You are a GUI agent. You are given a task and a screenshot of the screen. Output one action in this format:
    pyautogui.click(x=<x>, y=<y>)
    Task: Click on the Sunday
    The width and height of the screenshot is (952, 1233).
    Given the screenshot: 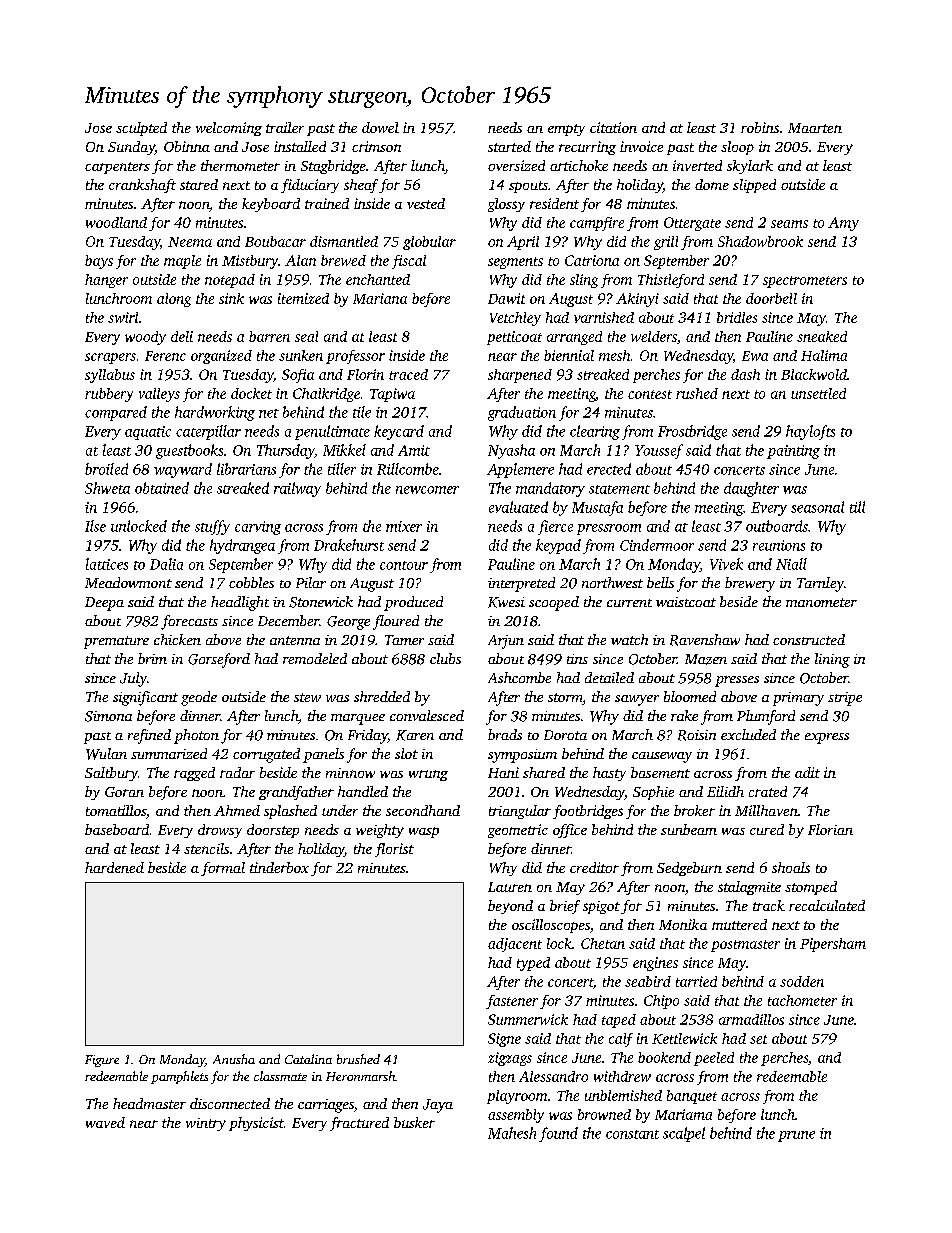 What is the action you would take?
    pyautogui.click(x=131, y=148)
